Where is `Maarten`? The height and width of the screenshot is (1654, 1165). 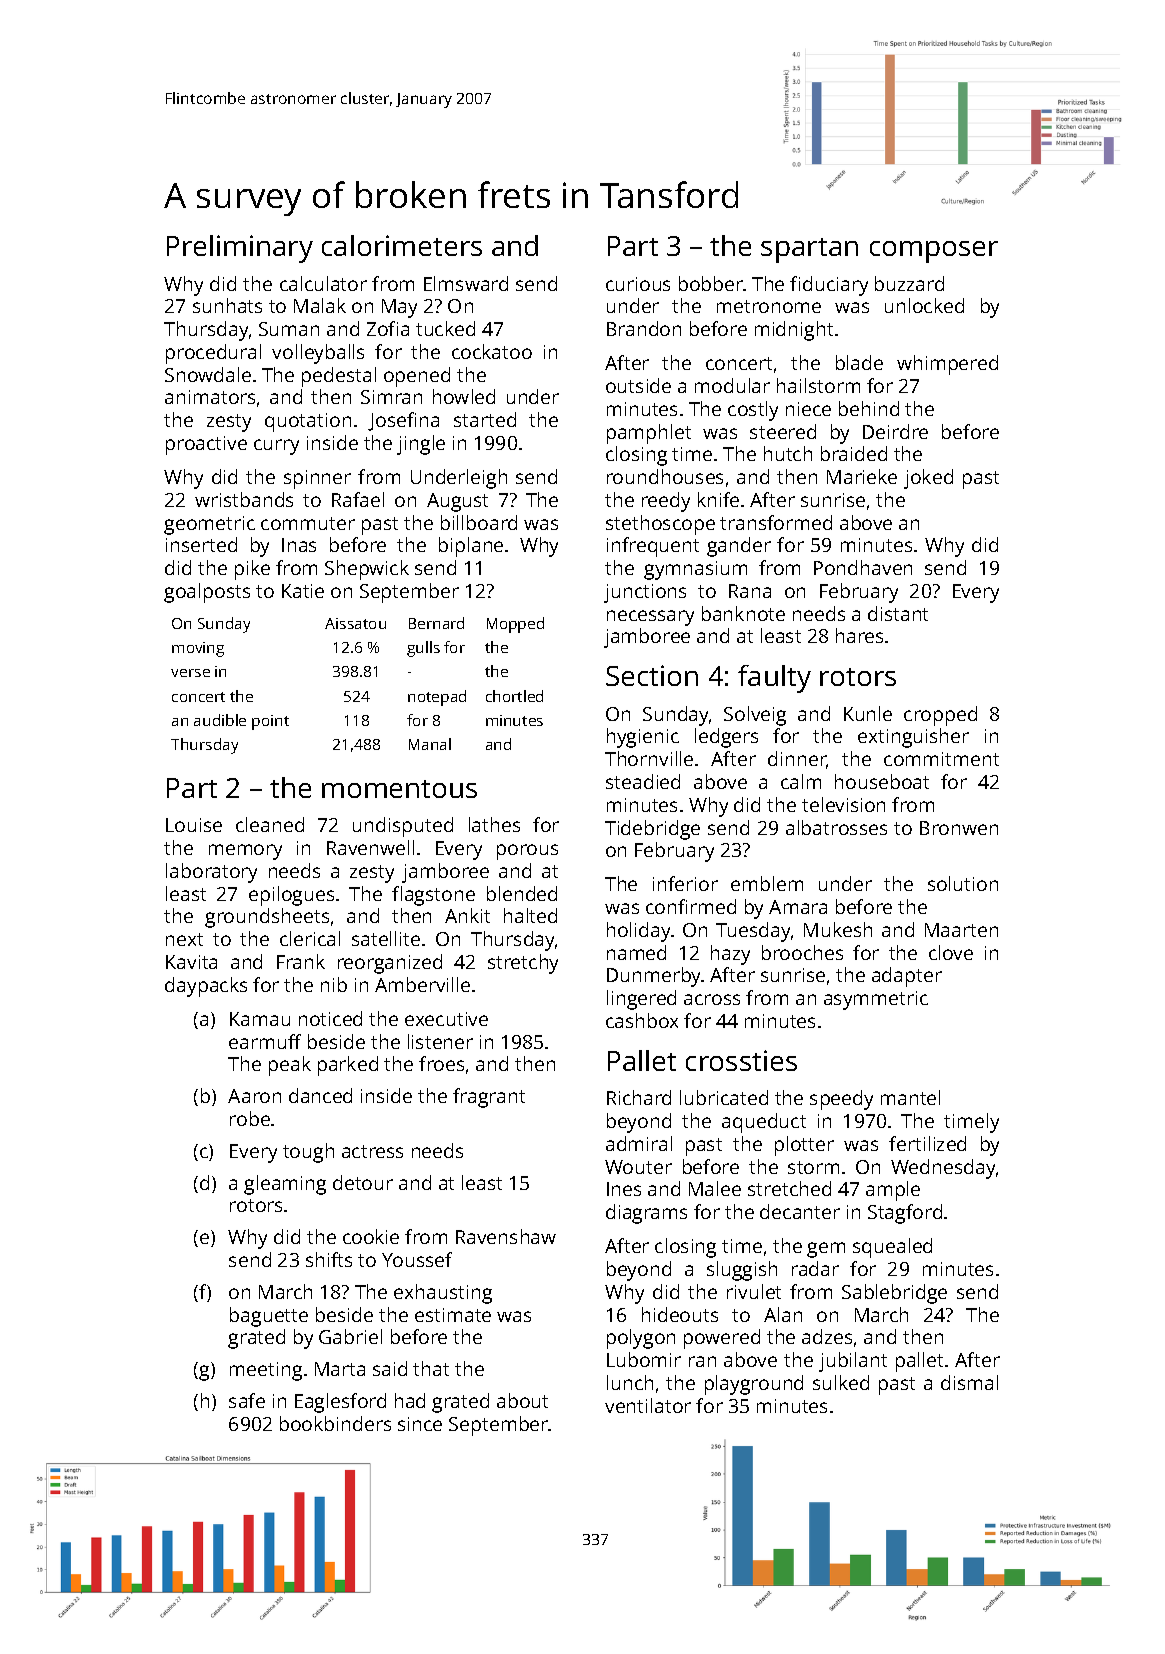
Maarten is located at coordinates (961, 930).
